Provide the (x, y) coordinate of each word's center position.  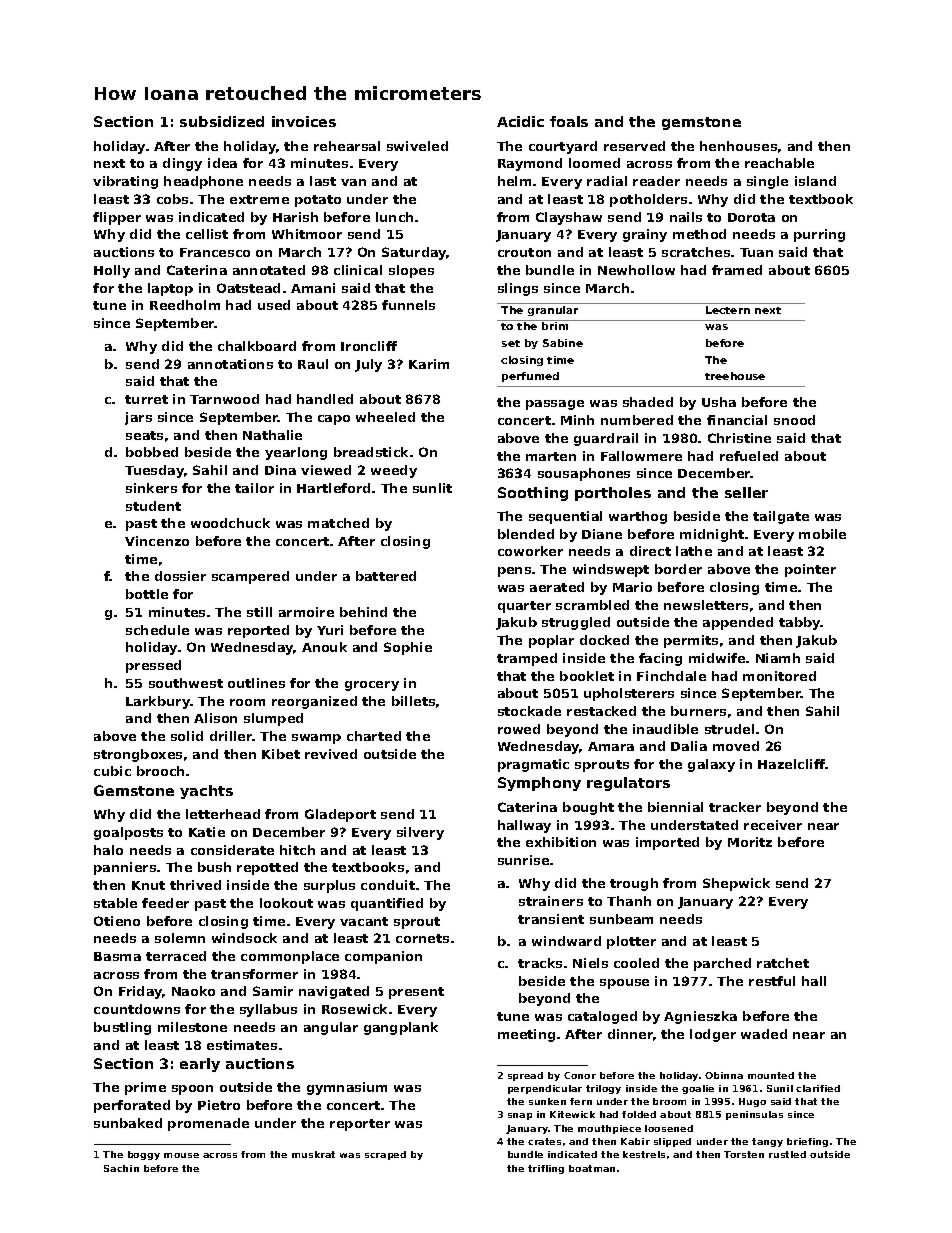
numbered (637, 420)
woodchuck (230, 523)
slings (518, 289)
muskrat (313, 1154)
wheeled (385, 417)
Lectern (728, 310)
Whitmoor (307, 234)
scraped (385, 1155)
